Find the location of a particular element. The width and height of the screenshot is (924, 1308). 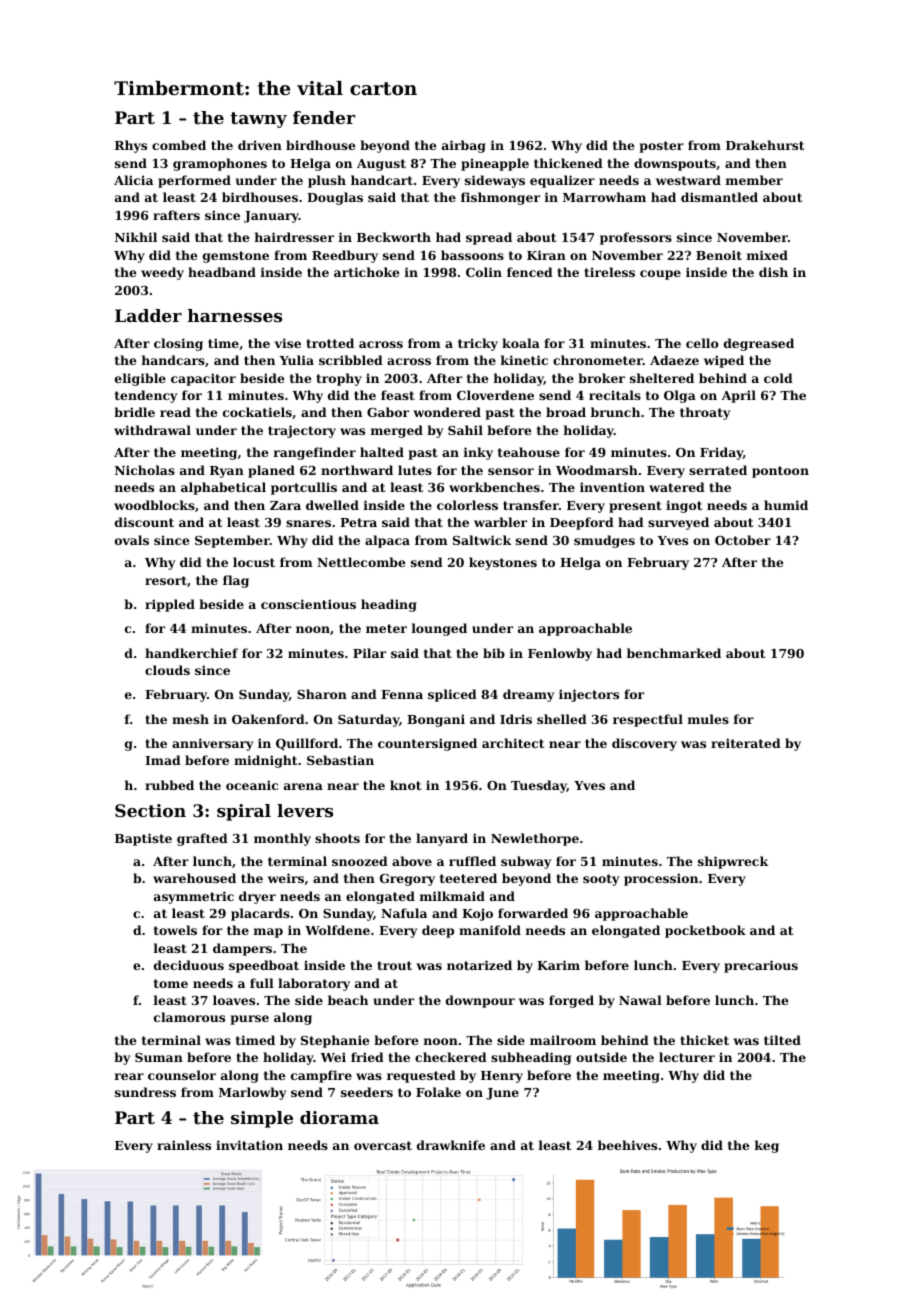

rainless is located at coordinates (184, 1145).
